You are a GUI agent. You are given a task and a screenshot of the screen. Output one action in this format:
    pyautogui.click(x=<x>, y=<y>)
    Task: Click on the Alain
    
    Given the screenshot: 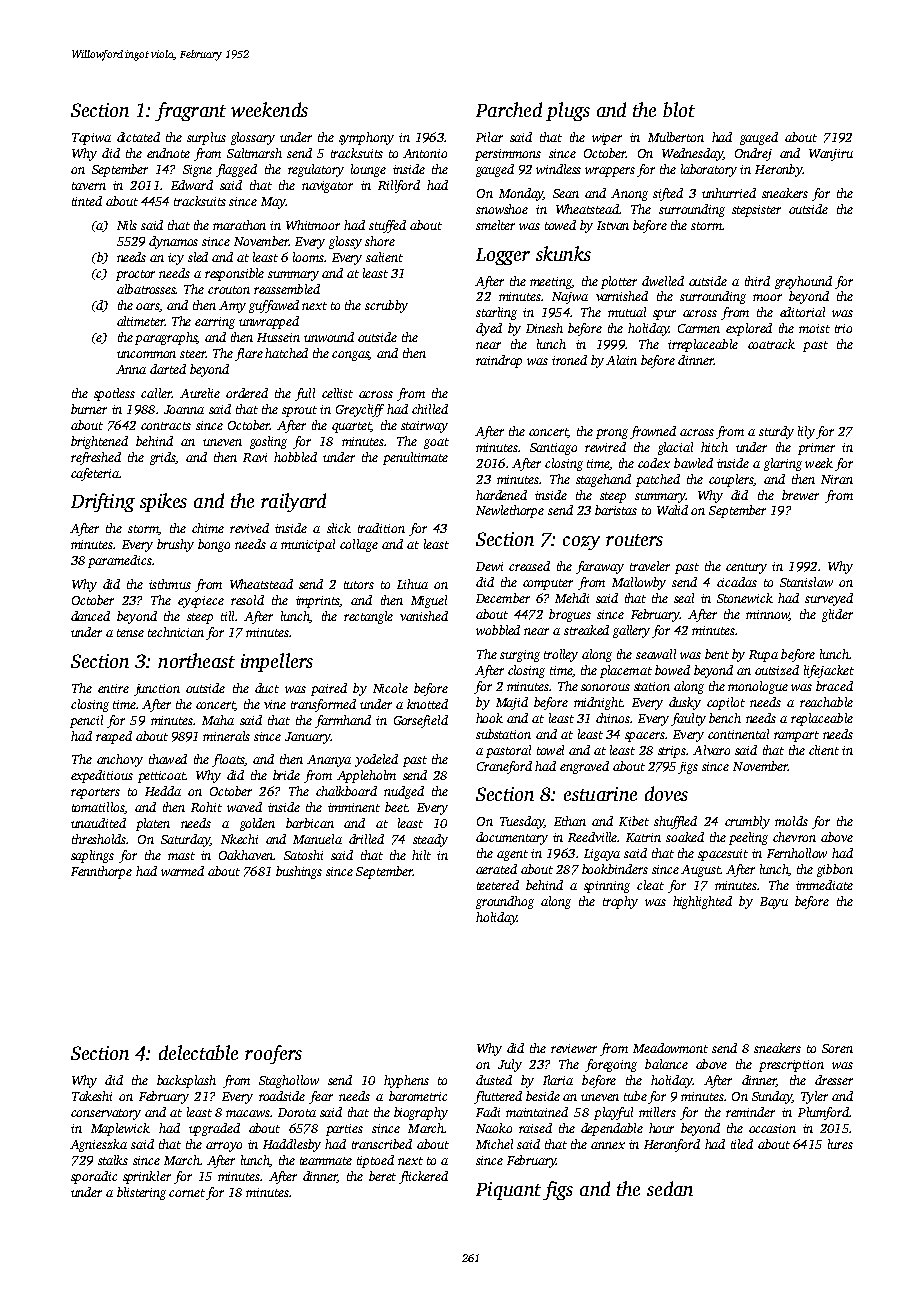 What is the action you would take?
    pyautogui.click(x=621, y=360)
